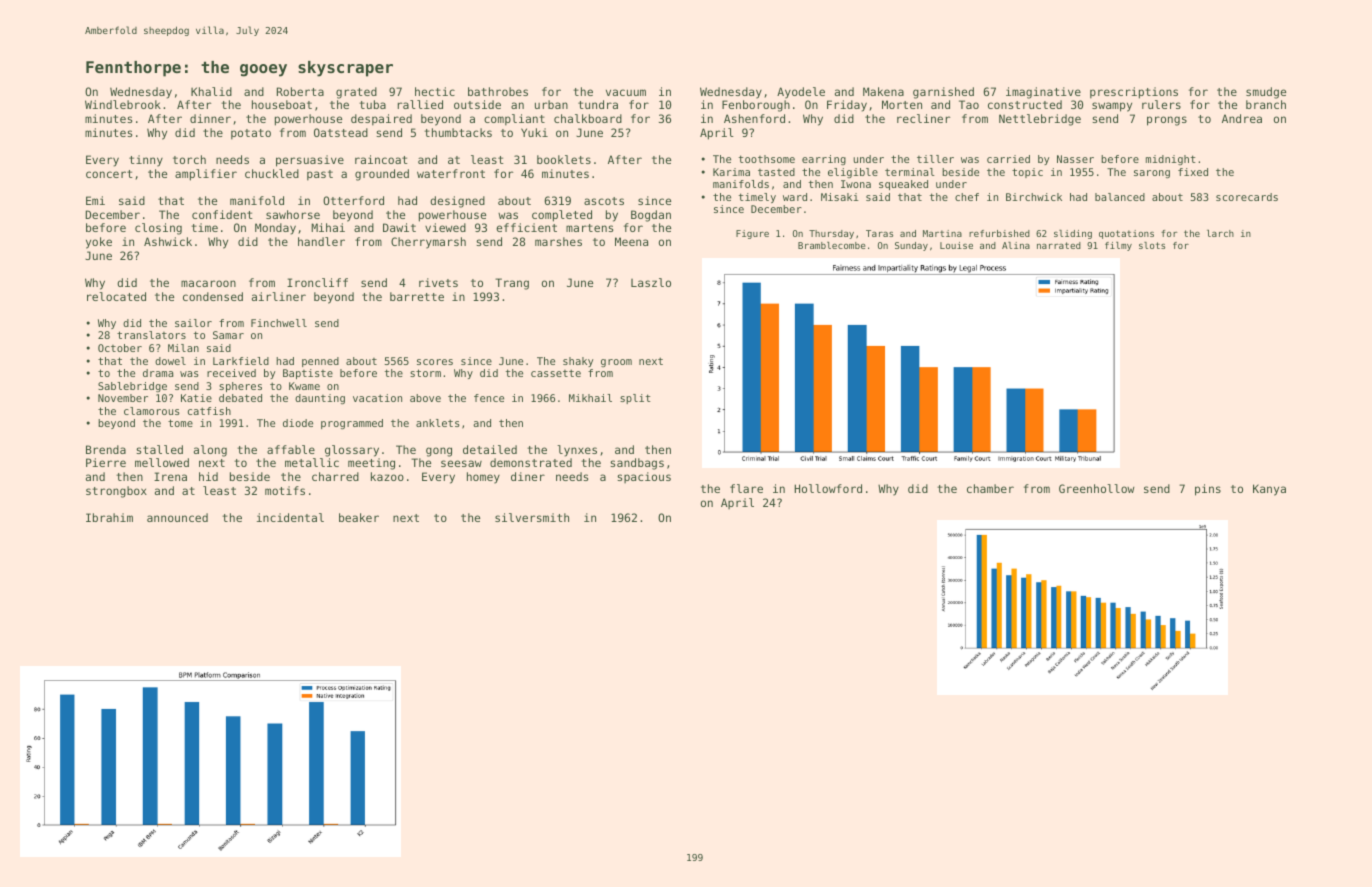  What do you see at coordinates (752, 234) in the image?
I see `Figure` at bounding box center [752, 234].
